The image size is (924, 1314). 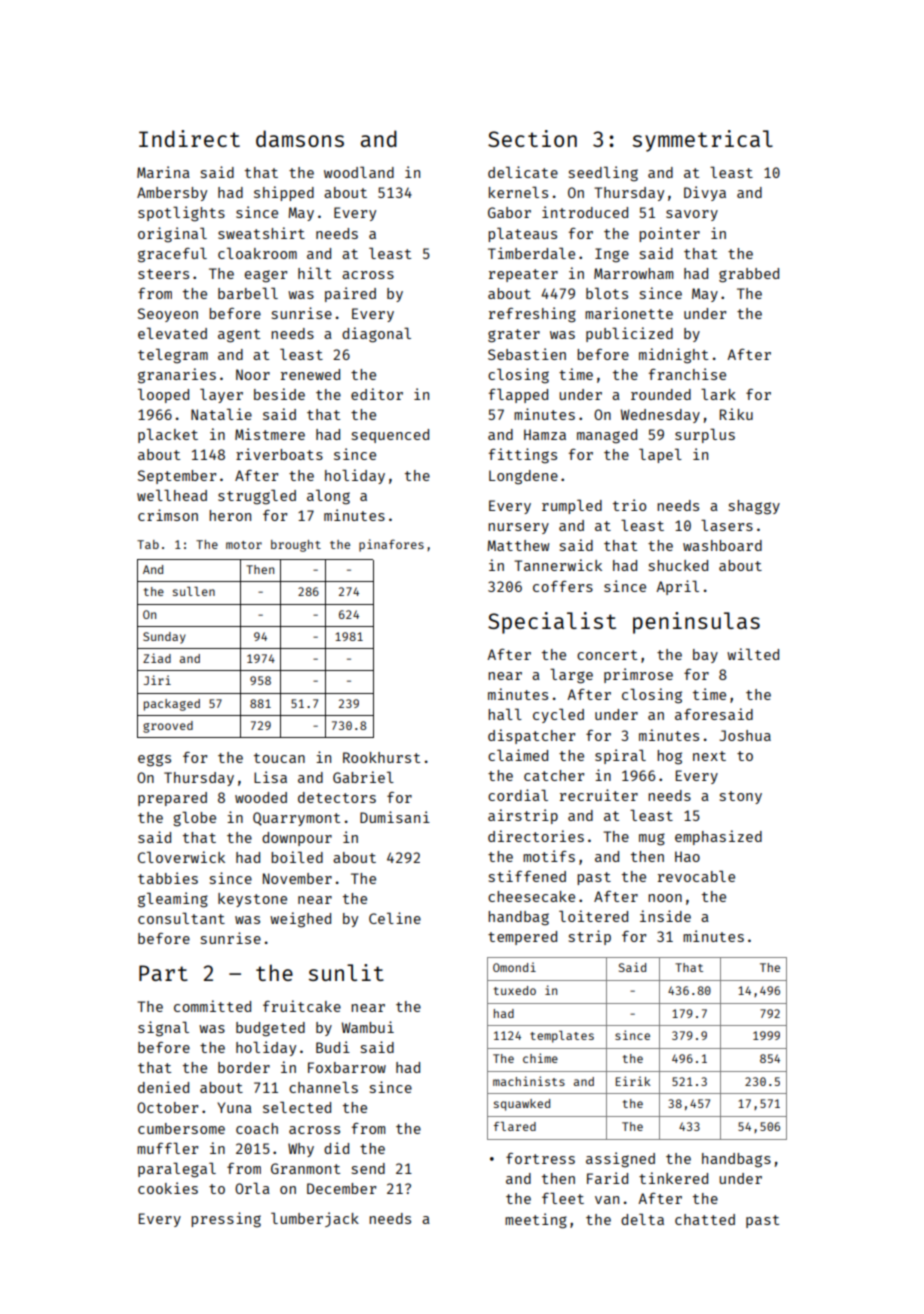 What do you see at coordinates (189, 138) in the image?
I see `Indirect` at bounding box center [189, 138].
